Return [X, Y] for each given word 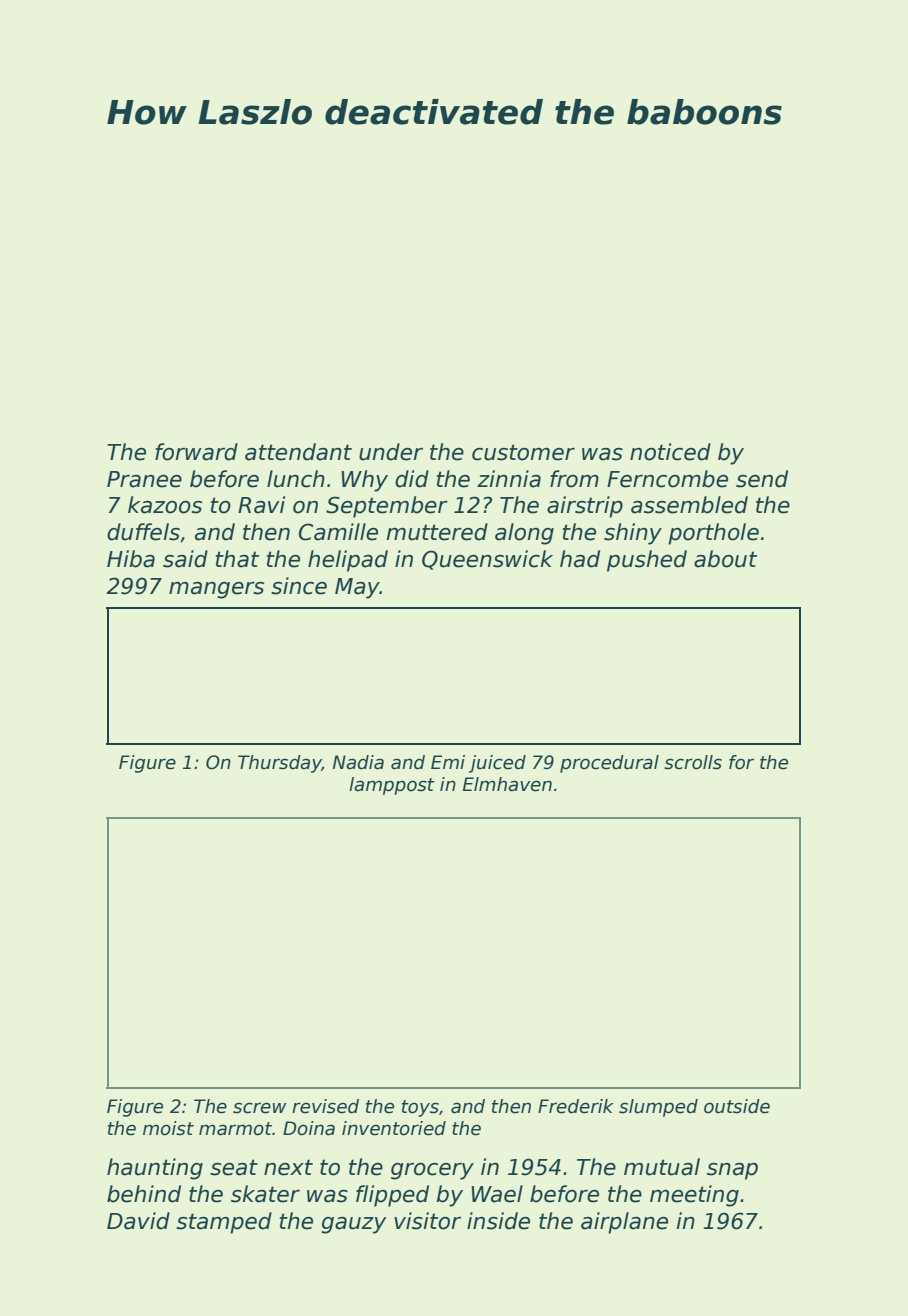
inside [498, 1221]
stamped [224, 1223]
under [391, 452]
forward [196, 452]
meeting [694, 1196]
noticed [670, 452]
